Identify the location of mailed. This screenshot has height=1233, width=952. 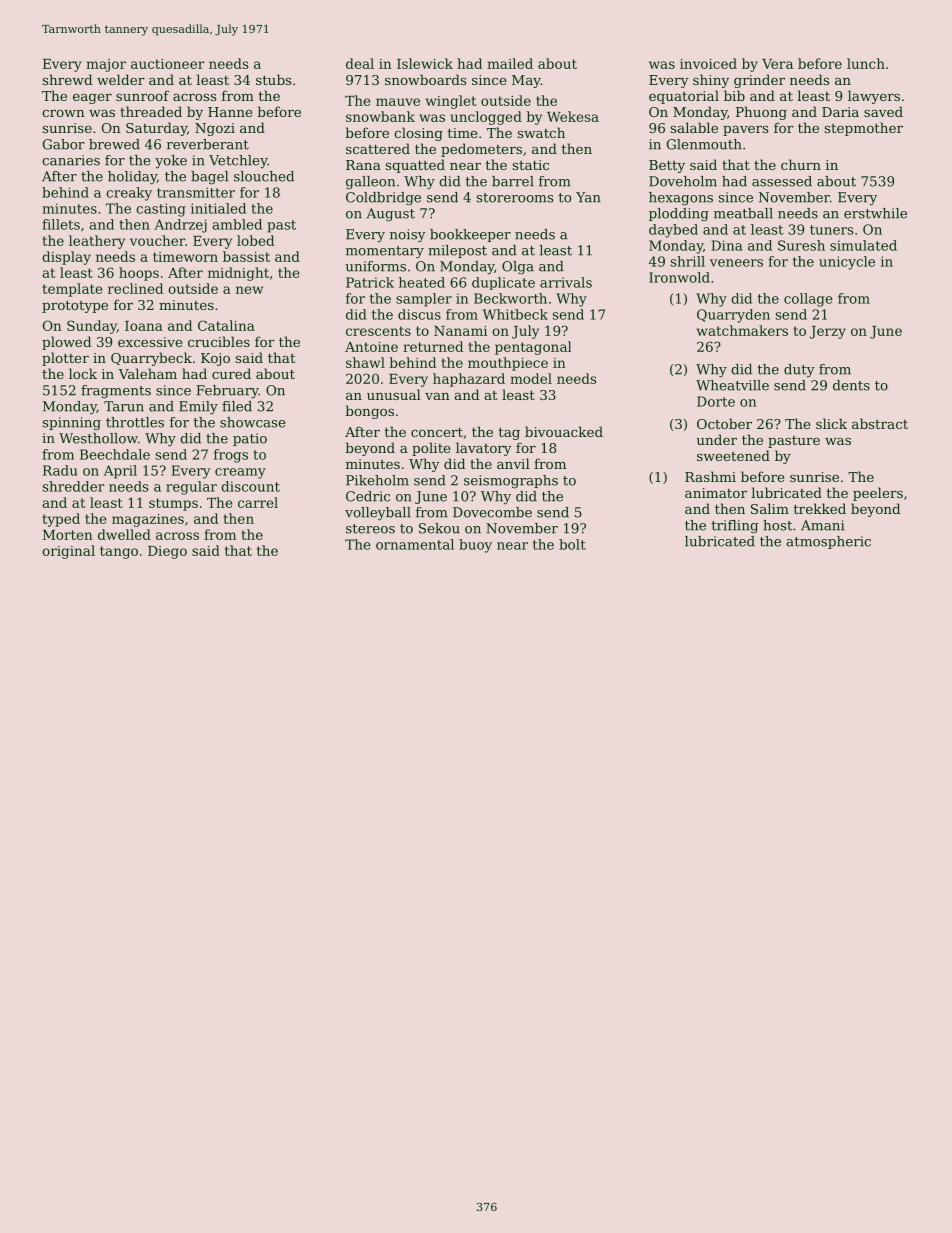
(510, 63).
